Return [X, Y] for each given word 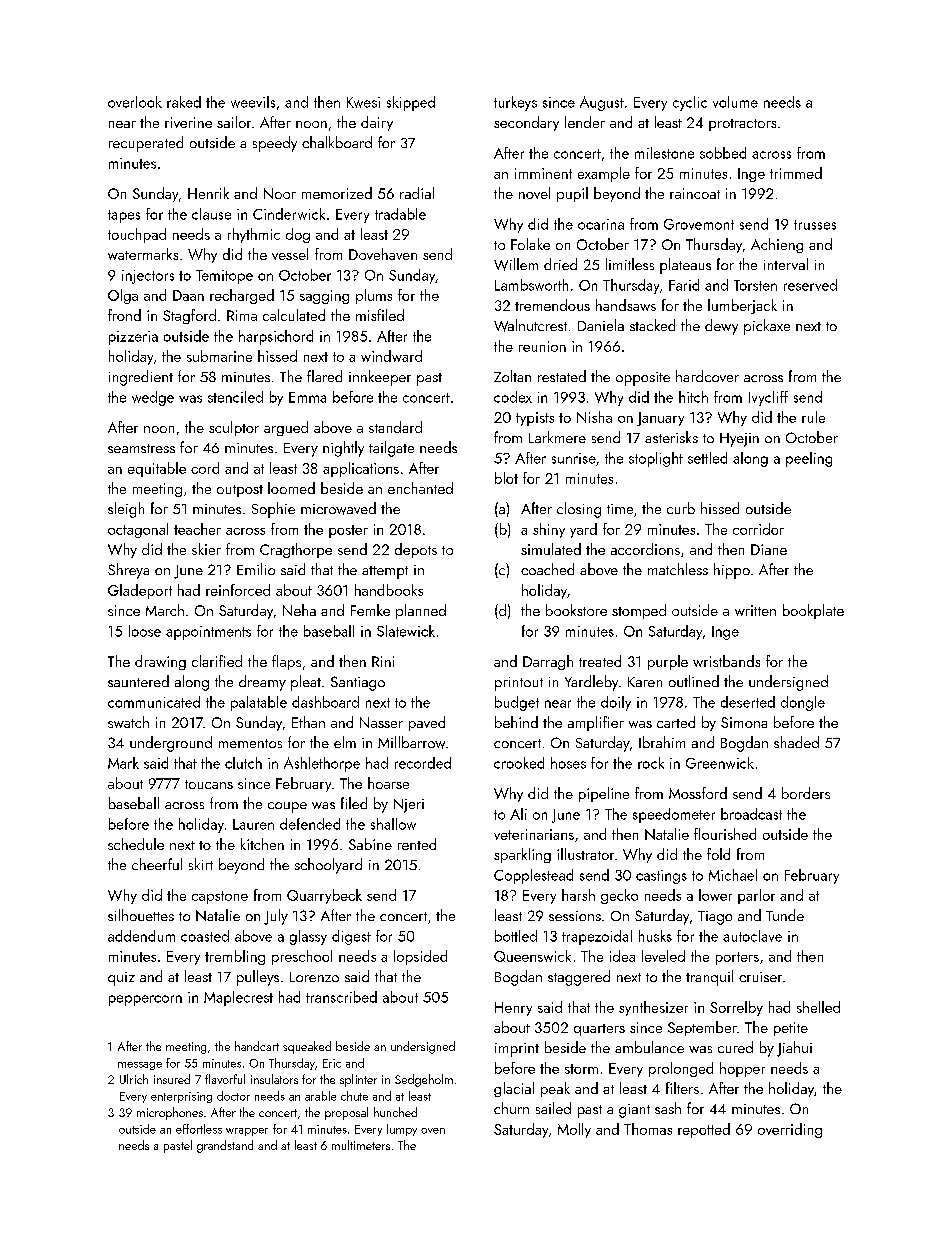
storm [581, 1069]
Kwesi [363, 102]
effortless [199, 1129]
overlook [135, 102]
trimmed [796, 173]
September [702, 1028]
